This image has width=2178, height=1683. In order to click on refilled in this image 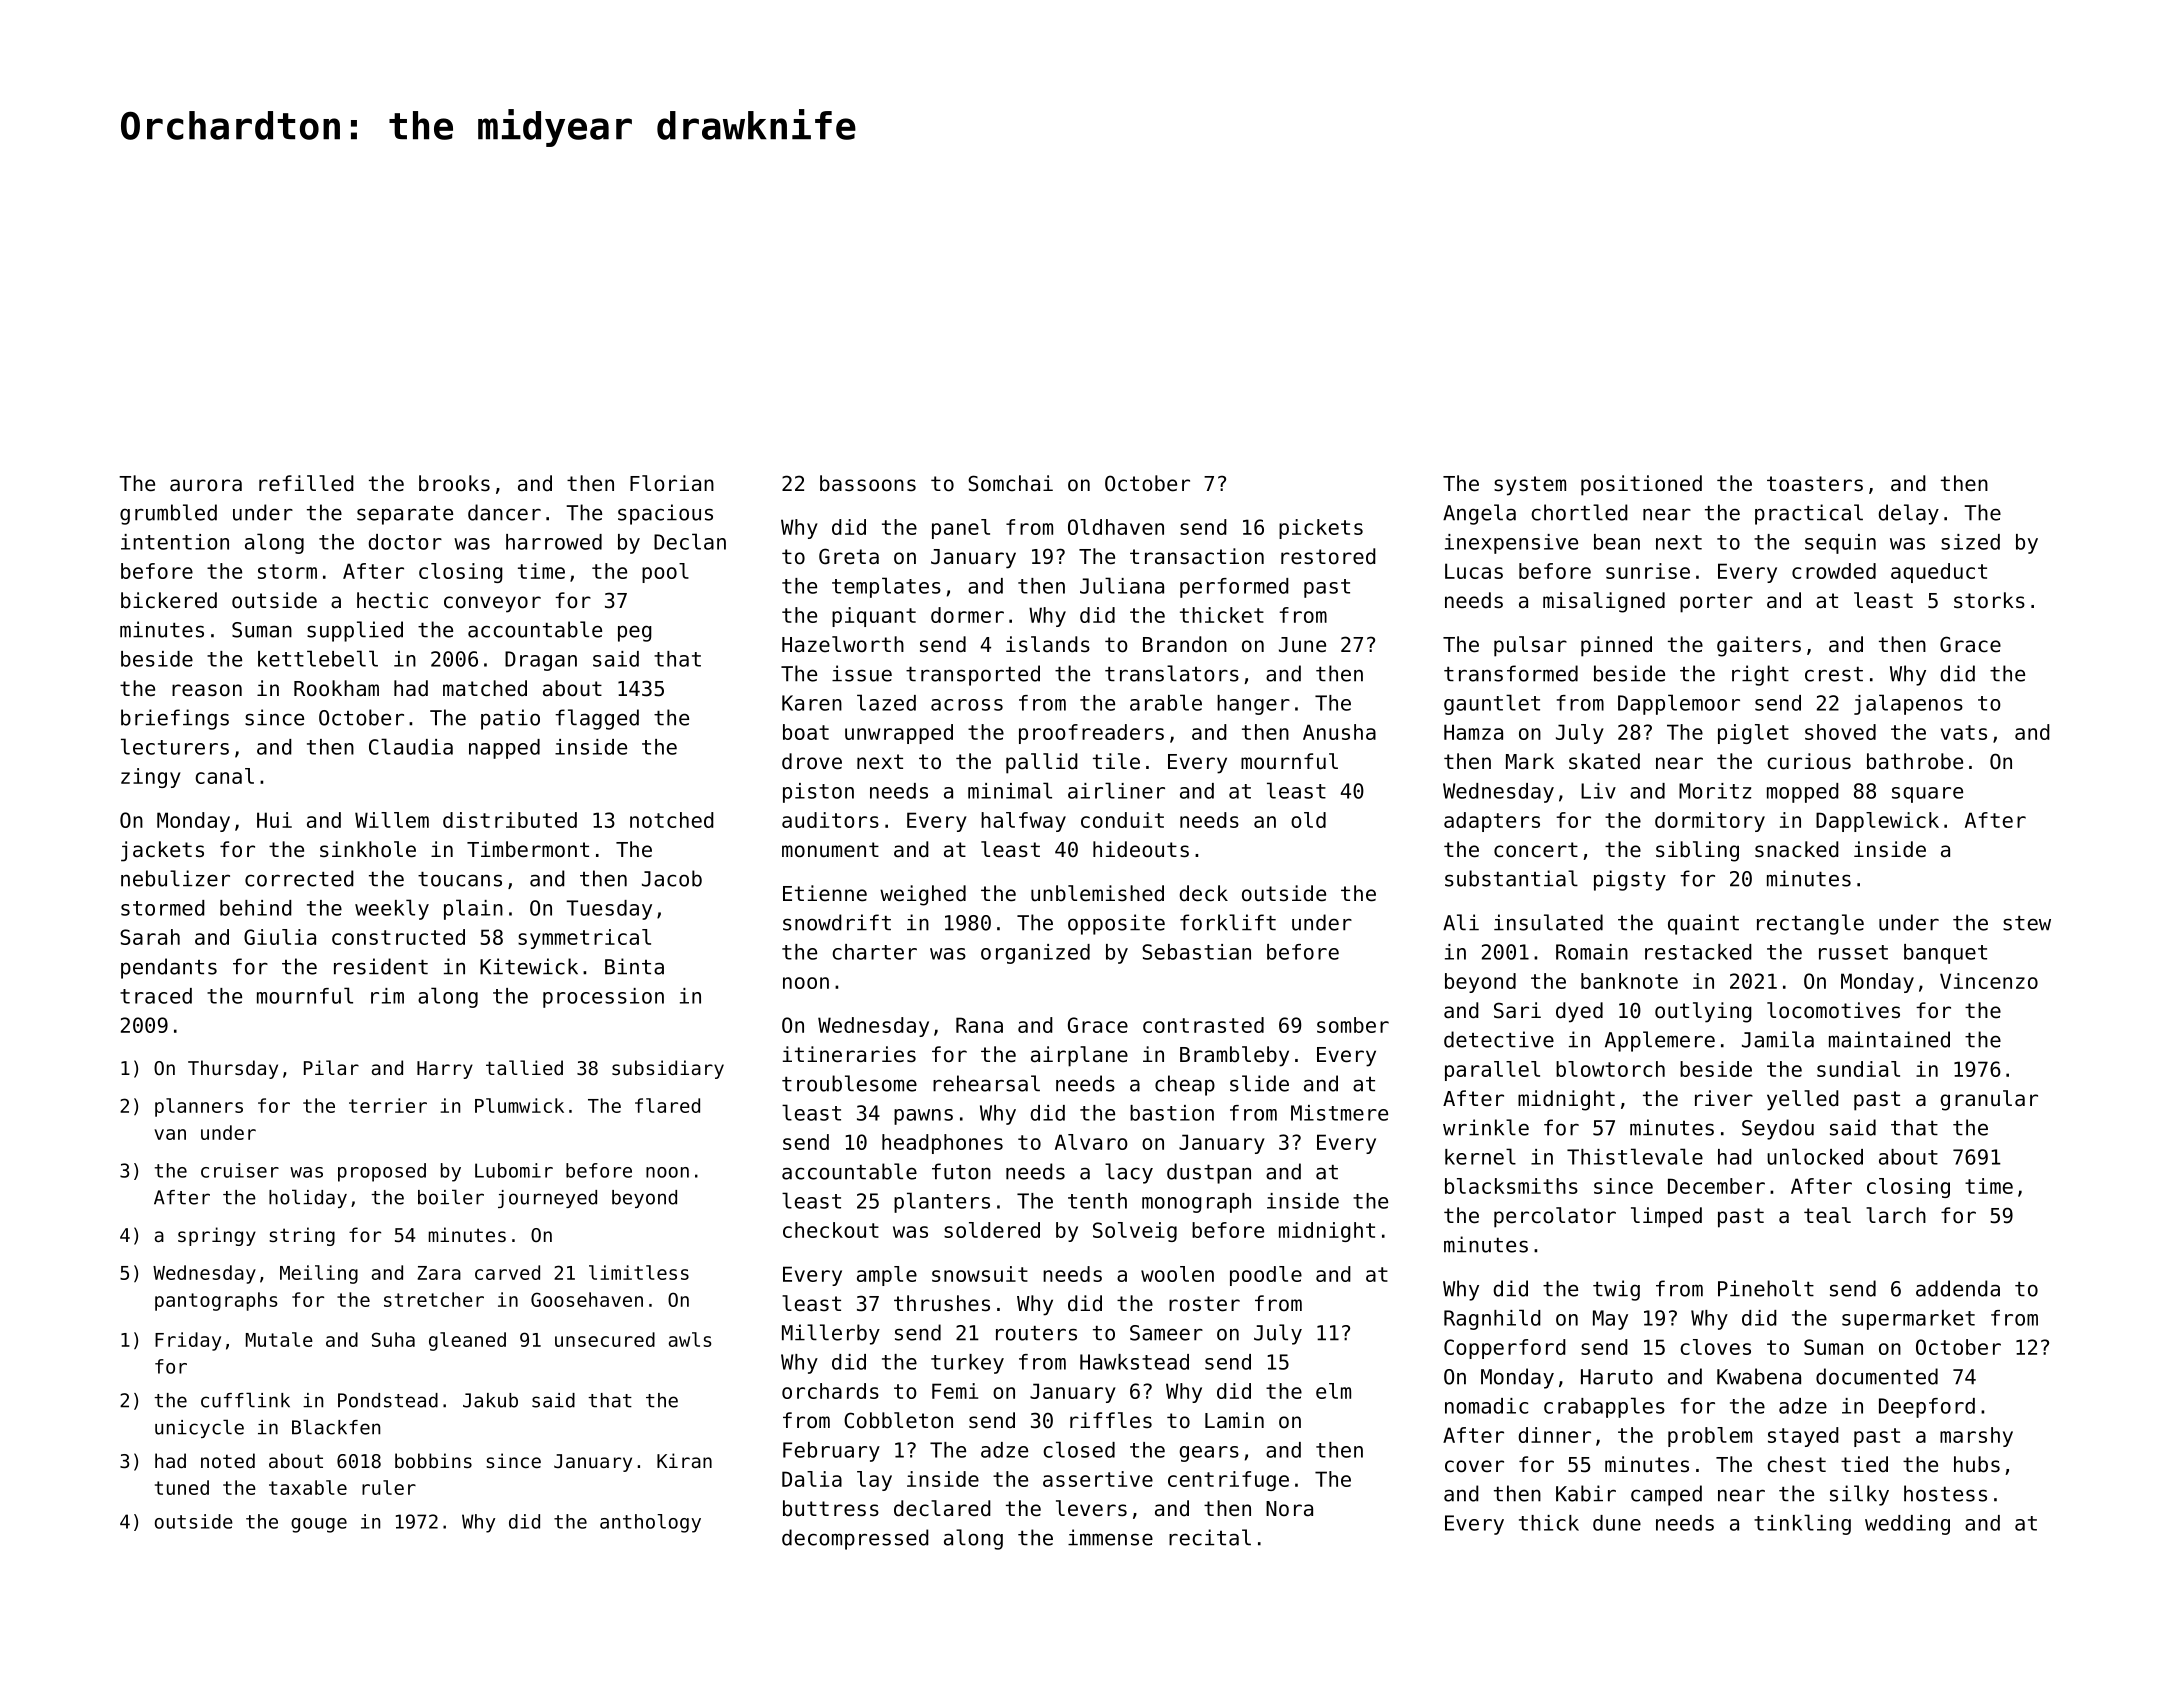, I will do `click(306, 483)`.
